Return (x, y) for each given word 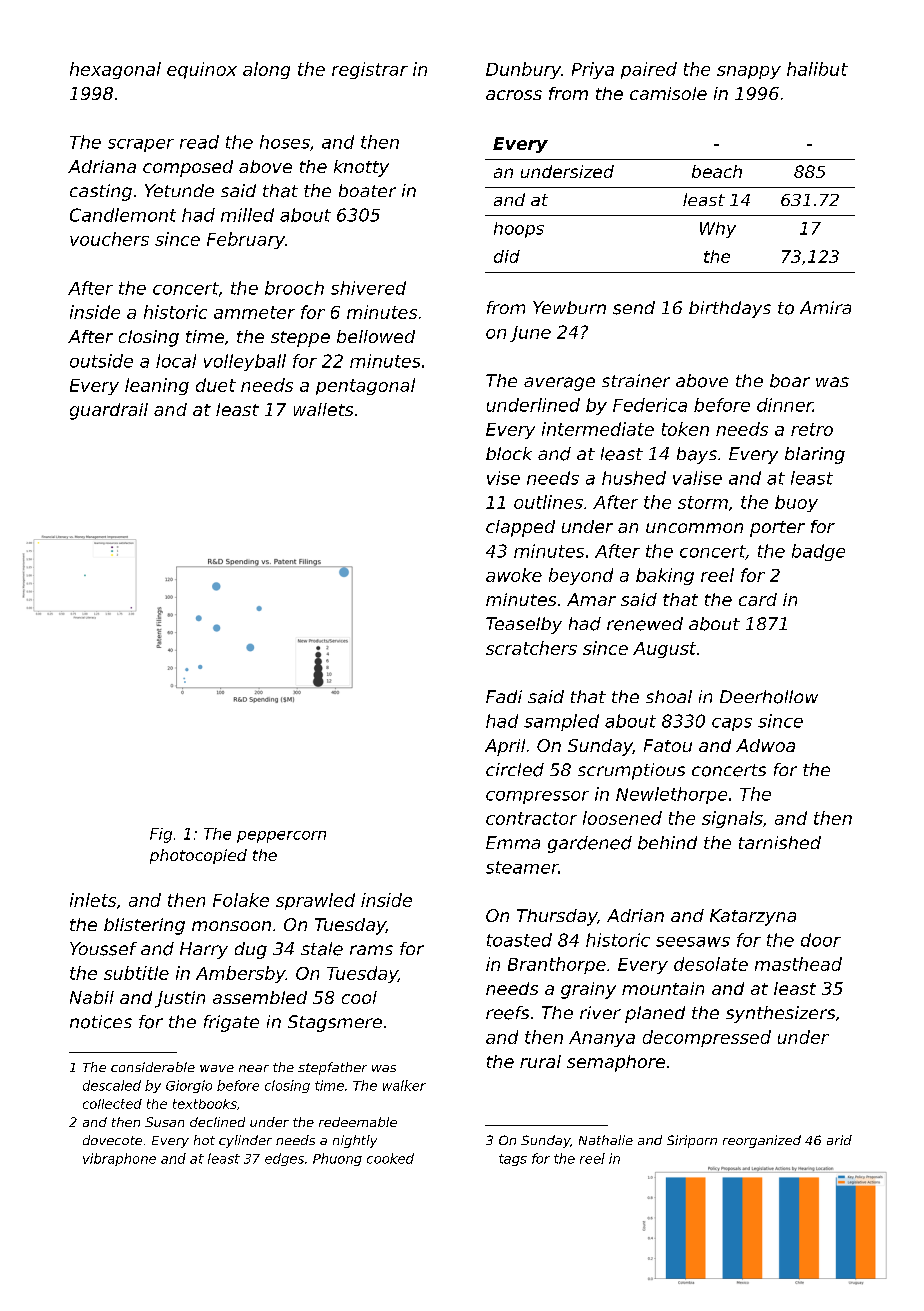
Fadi (504, 696)
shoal (669, 696)
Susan (164, 1122)
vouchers (109, 239)
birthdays (730, 309)
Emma (513, 842)
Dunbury (523, 70)
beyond (581, 576)
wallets (323, 409)
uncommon (694, 528)
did (507, 256)
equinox (202, 70)
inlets (93, 900)
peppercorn (281, 837)
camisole (668, 93)
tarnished (780, 842)
